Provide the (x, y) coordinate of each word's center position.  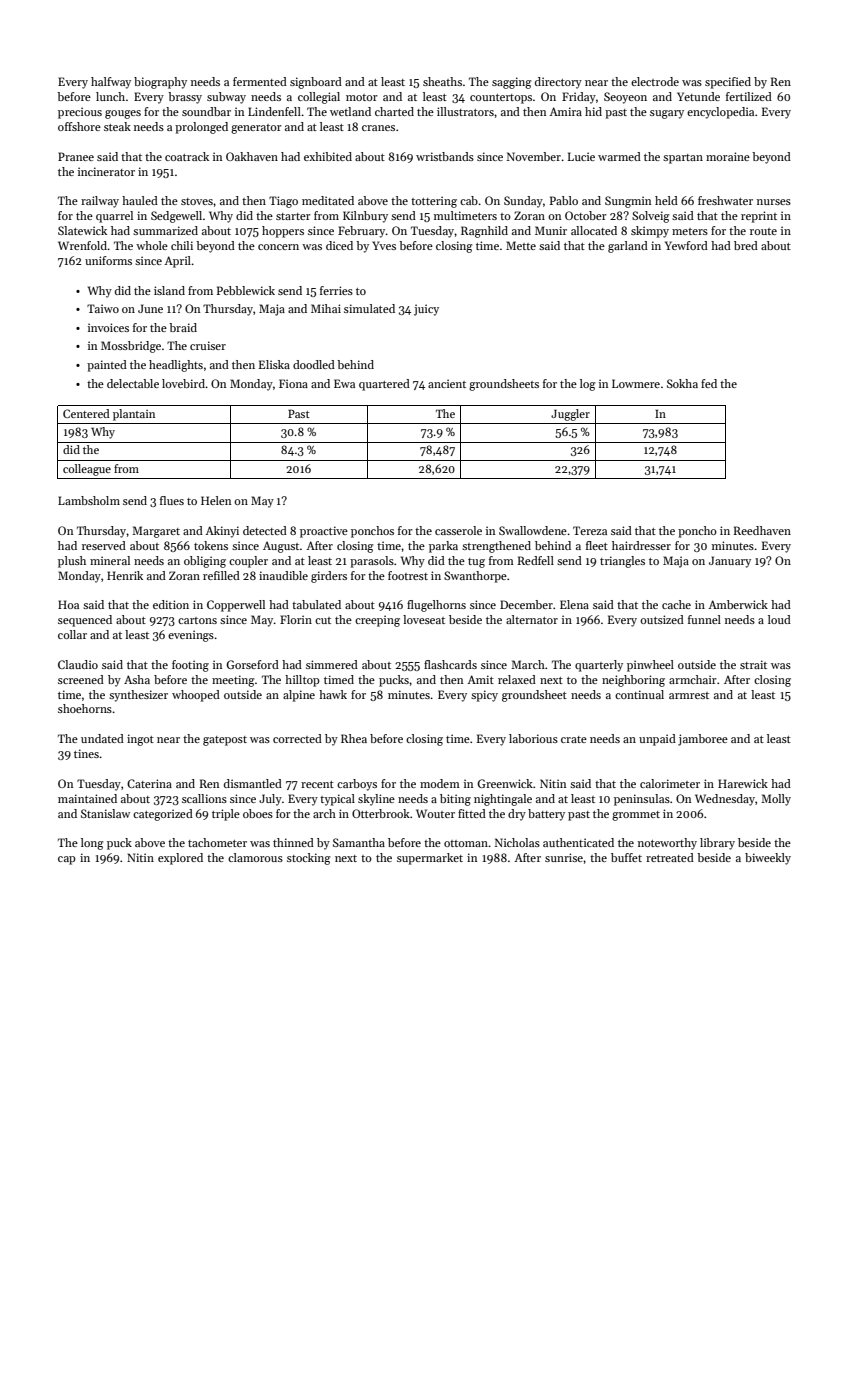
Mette (521, 245)
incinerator (106, 171)
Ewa (344, 383)
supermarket (430, 859)
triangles (622, 562)
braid (183, 327)
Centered (86, 413)
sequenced (85, 621)
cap (67, 860)
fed (709, 383)
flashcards (450, 664)
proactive (324, 532)
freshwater (725, 200)
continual (639, 694)
